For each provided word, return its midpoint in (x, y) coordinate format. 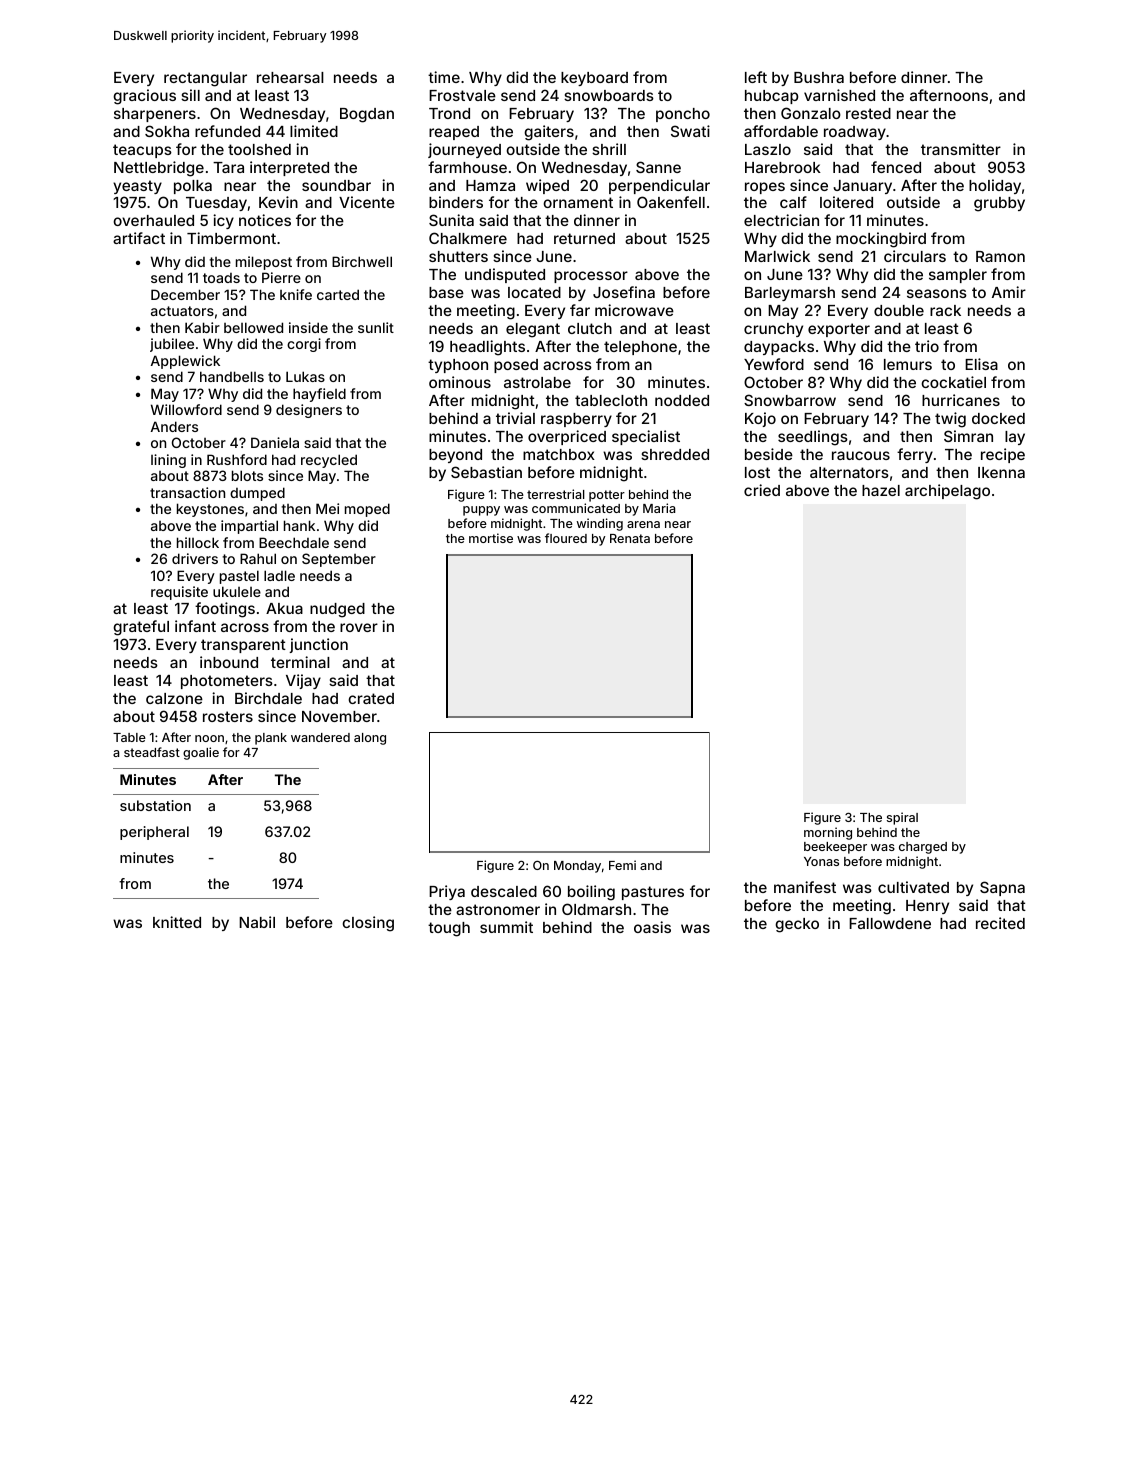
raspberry (576, 420)
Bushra (819, 77)
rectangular (205, 79)
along (370, 739)
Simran (968, 436)
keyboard (594, 79)
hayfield (319, 395)
